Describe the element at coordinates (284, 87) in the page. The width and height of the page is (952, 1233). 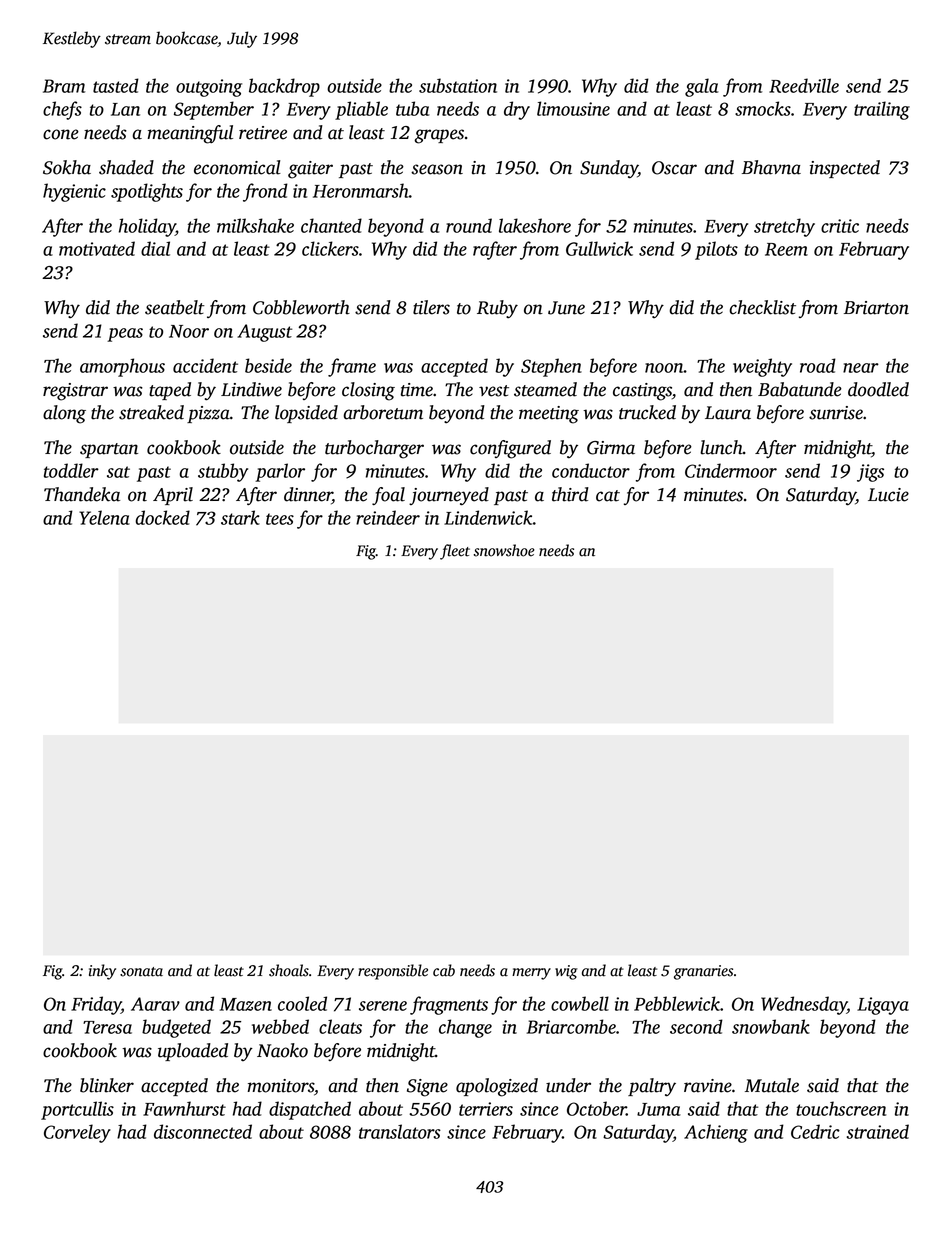
I see `backdrop` at that location.
